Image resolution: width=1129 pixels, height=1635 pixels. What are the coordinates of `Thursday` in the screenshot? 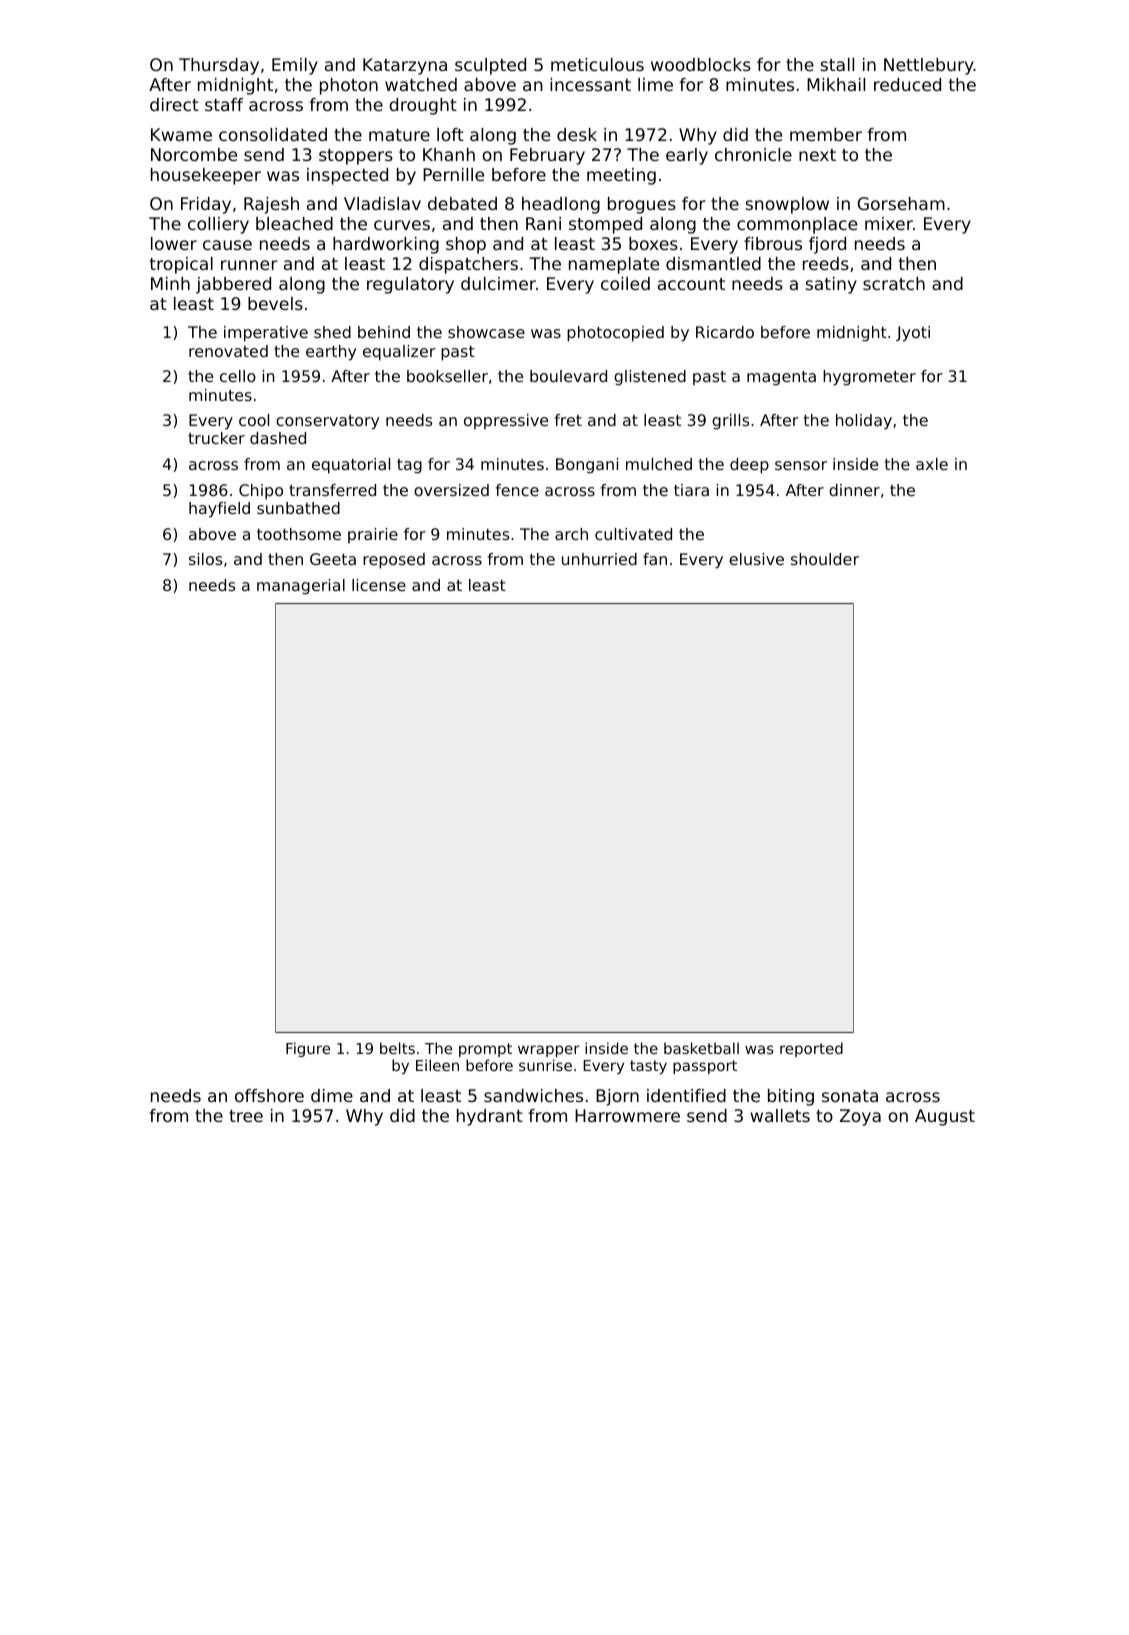 It's located at (219, 66).
